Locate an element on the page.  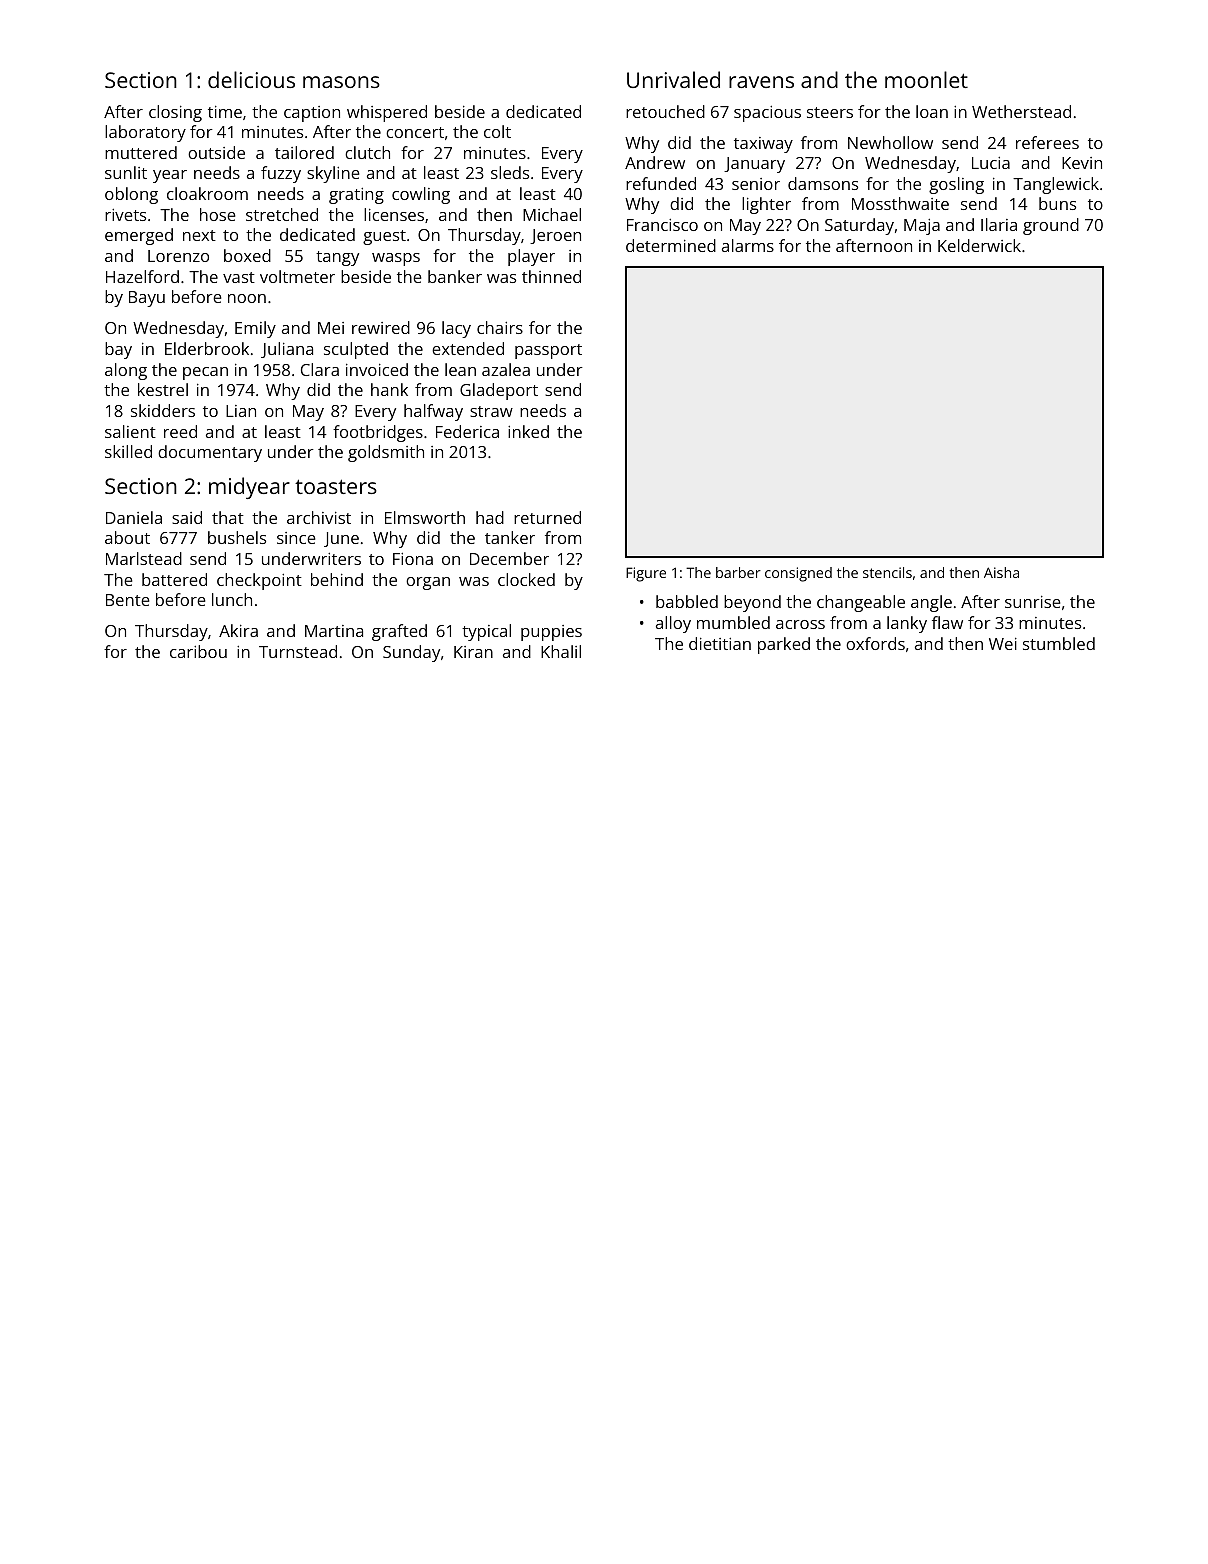
babbled is located at coordinates (687, 601).
